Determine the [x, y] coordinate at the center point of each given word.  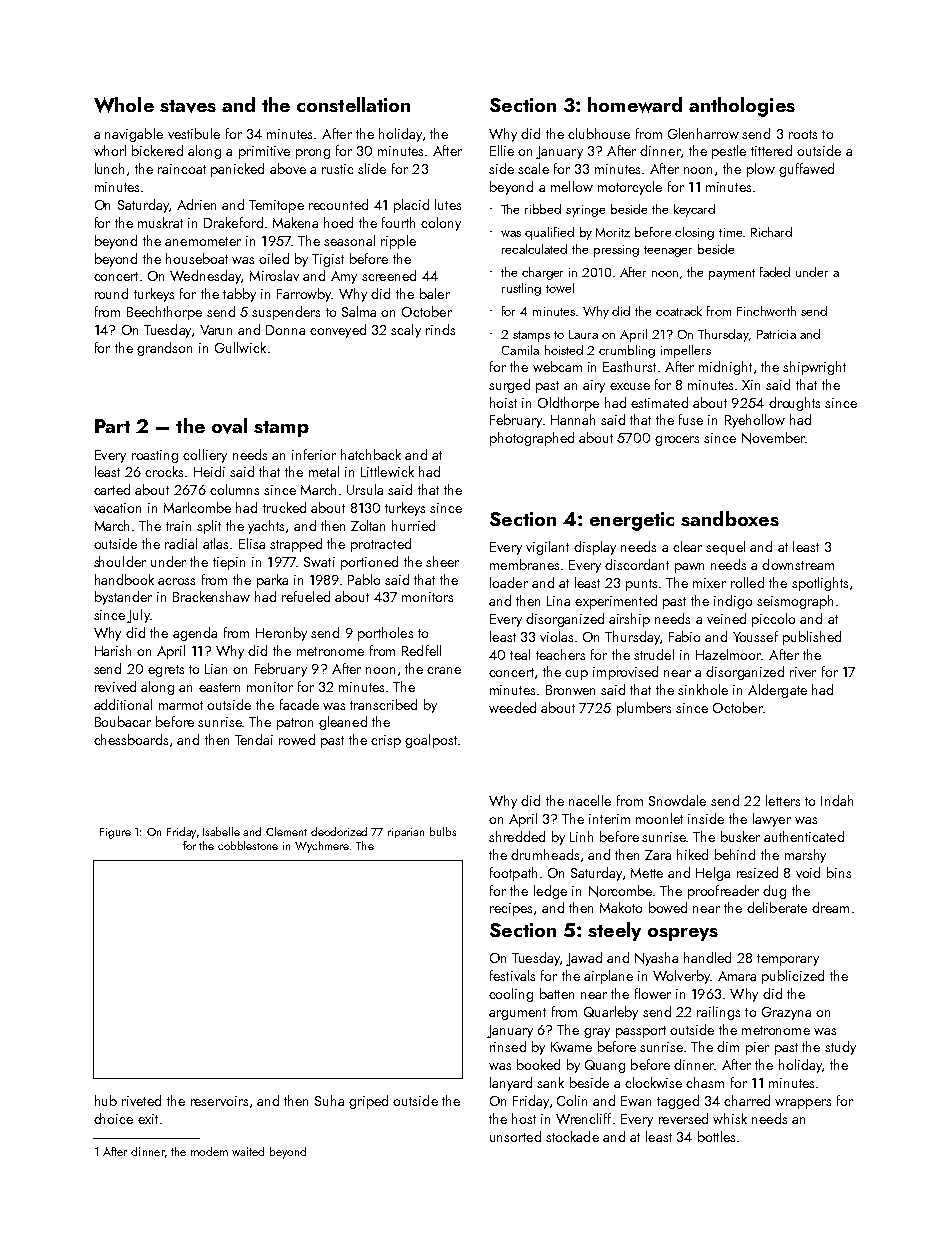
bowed [668, 907]
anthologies [742, 107]
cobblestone [248, 845]
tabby [239, 295]
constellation [353, 104]
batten [557, 993]
